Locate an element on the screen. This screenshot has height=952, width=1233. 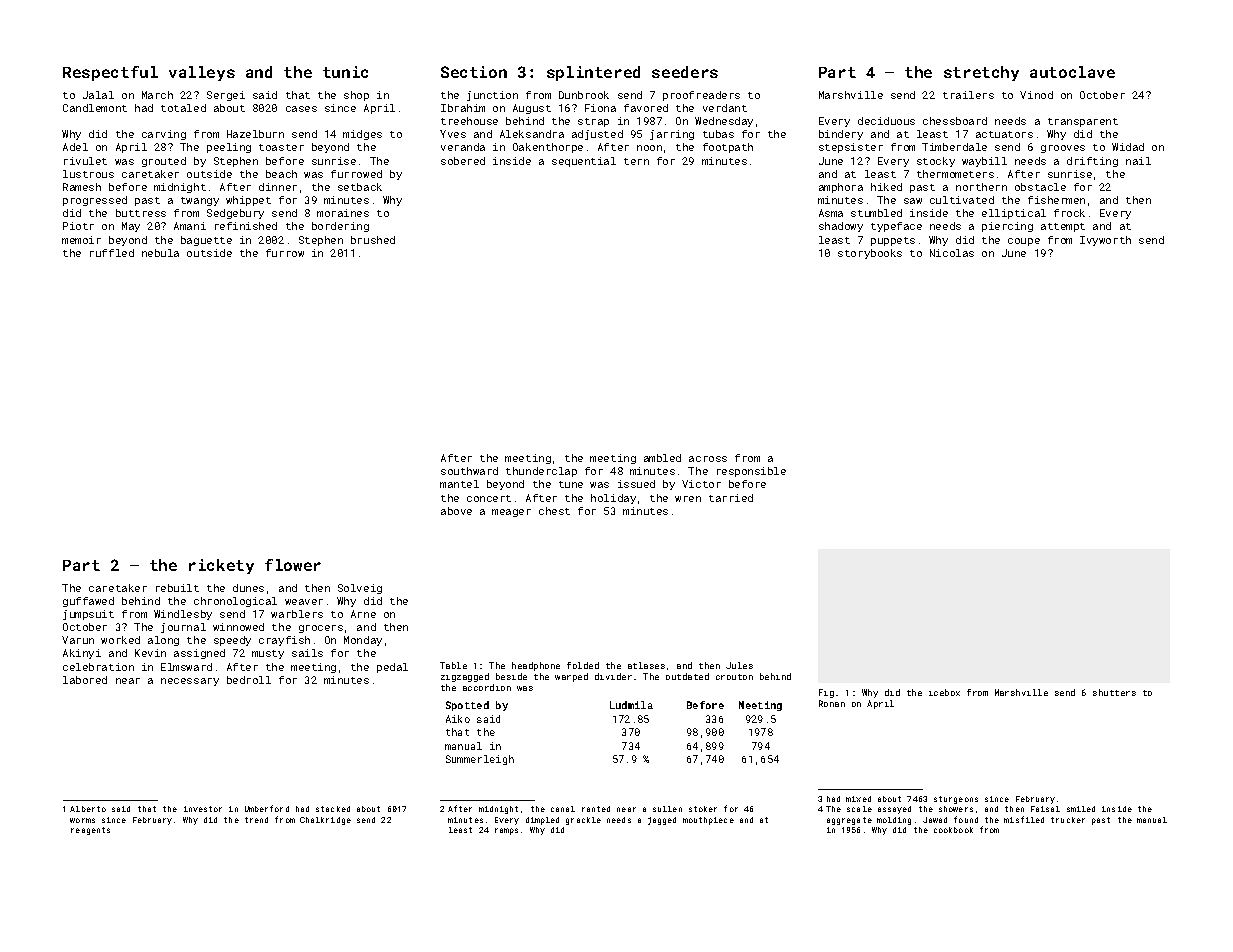
Aiko is located at coordinates (458, 719).
